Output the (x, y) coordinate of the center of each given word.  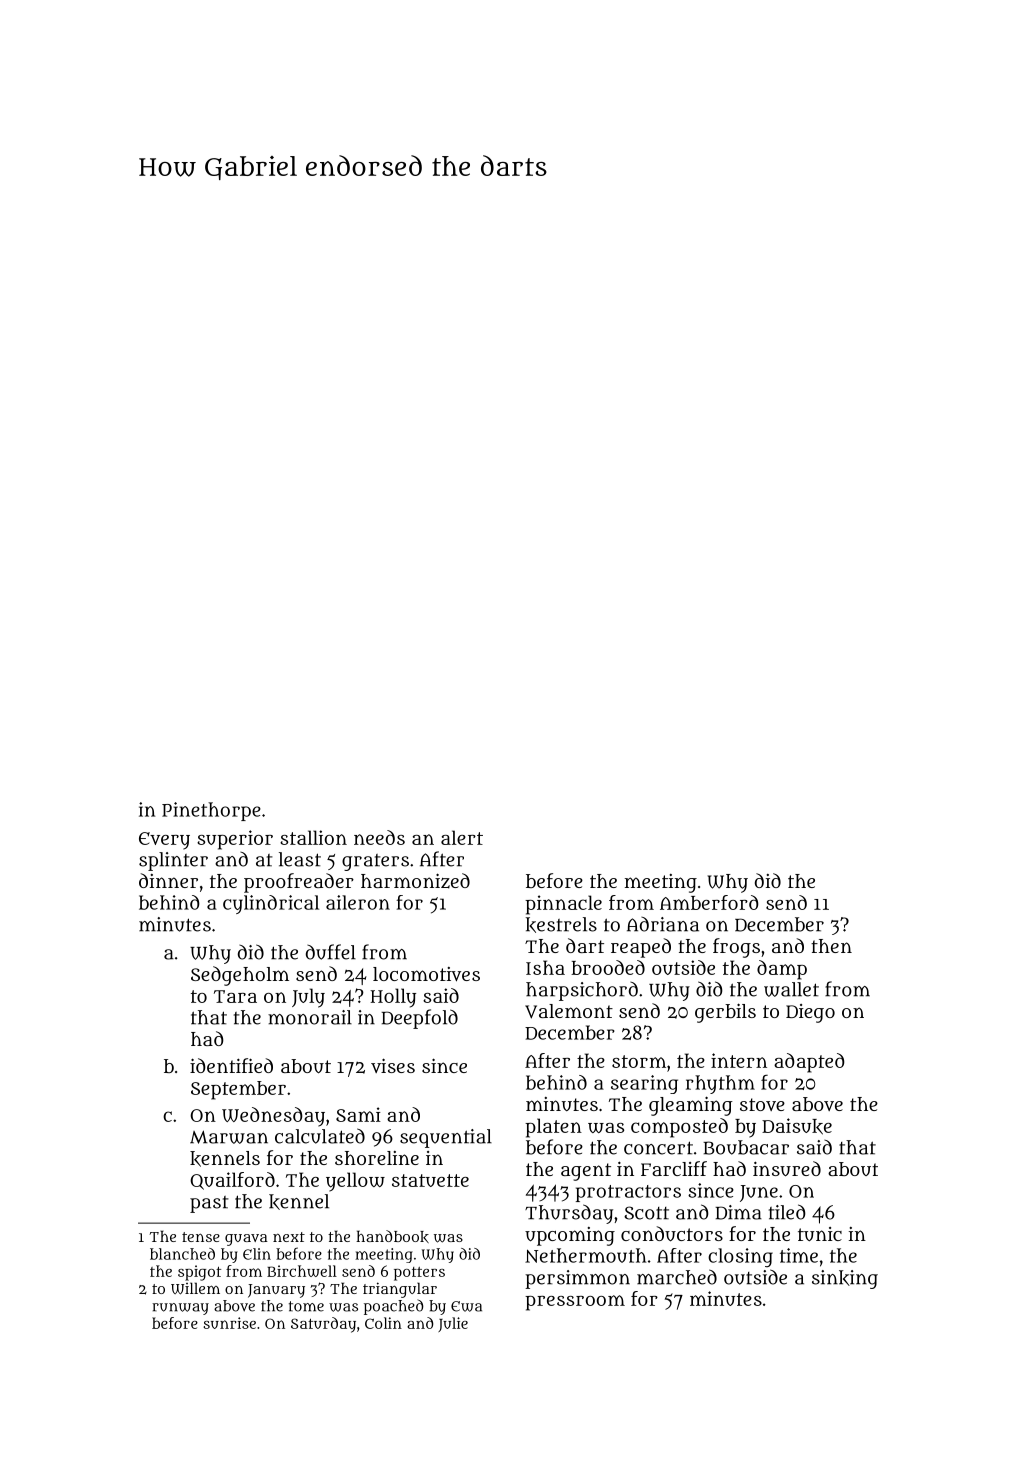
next (289, 1237)
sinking (845, 1279)
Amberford (709, 902)
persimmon (577, 1279)
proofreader (299, 883)
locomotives (426, 974)
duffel (331, 952)
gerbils (725, 1013)
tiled (787, 1212)
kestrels (561, 925)
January (276, 1291)
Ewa (466, 1306)
